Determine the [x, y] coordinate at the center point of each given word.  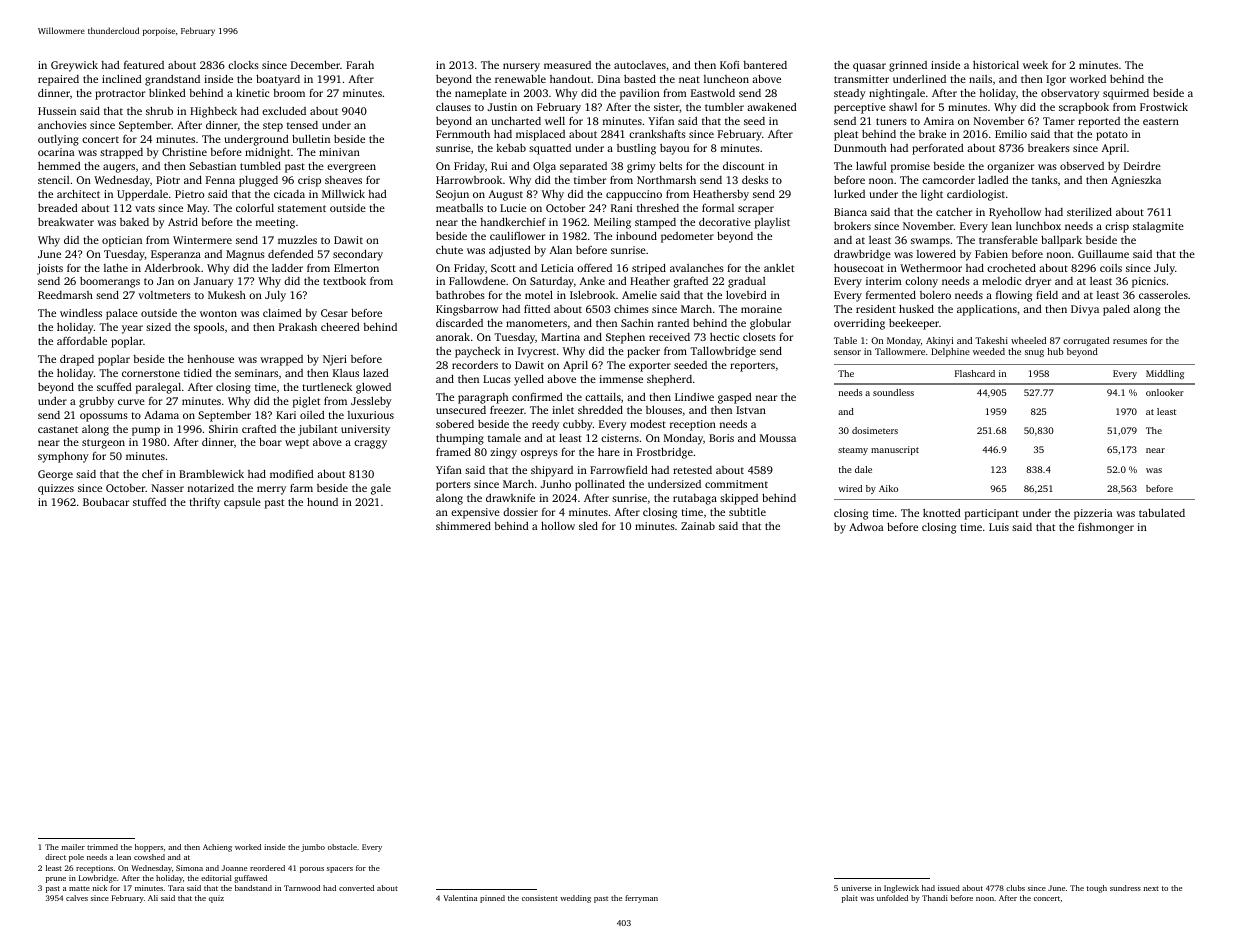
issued [949, 888]
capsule [242, 503]
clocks [243, 65]
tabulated [1162, 512]
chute [449, 249]
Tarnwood [302, 888]
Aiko [888, 488]
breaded [58, 208]
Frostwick [1164, 106]
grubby [96, 402]
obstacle [342, 847]
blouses [664, 409]
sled [588, 526]
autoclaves [640, 65]
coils [1111, 268]
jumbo [313, 848]
